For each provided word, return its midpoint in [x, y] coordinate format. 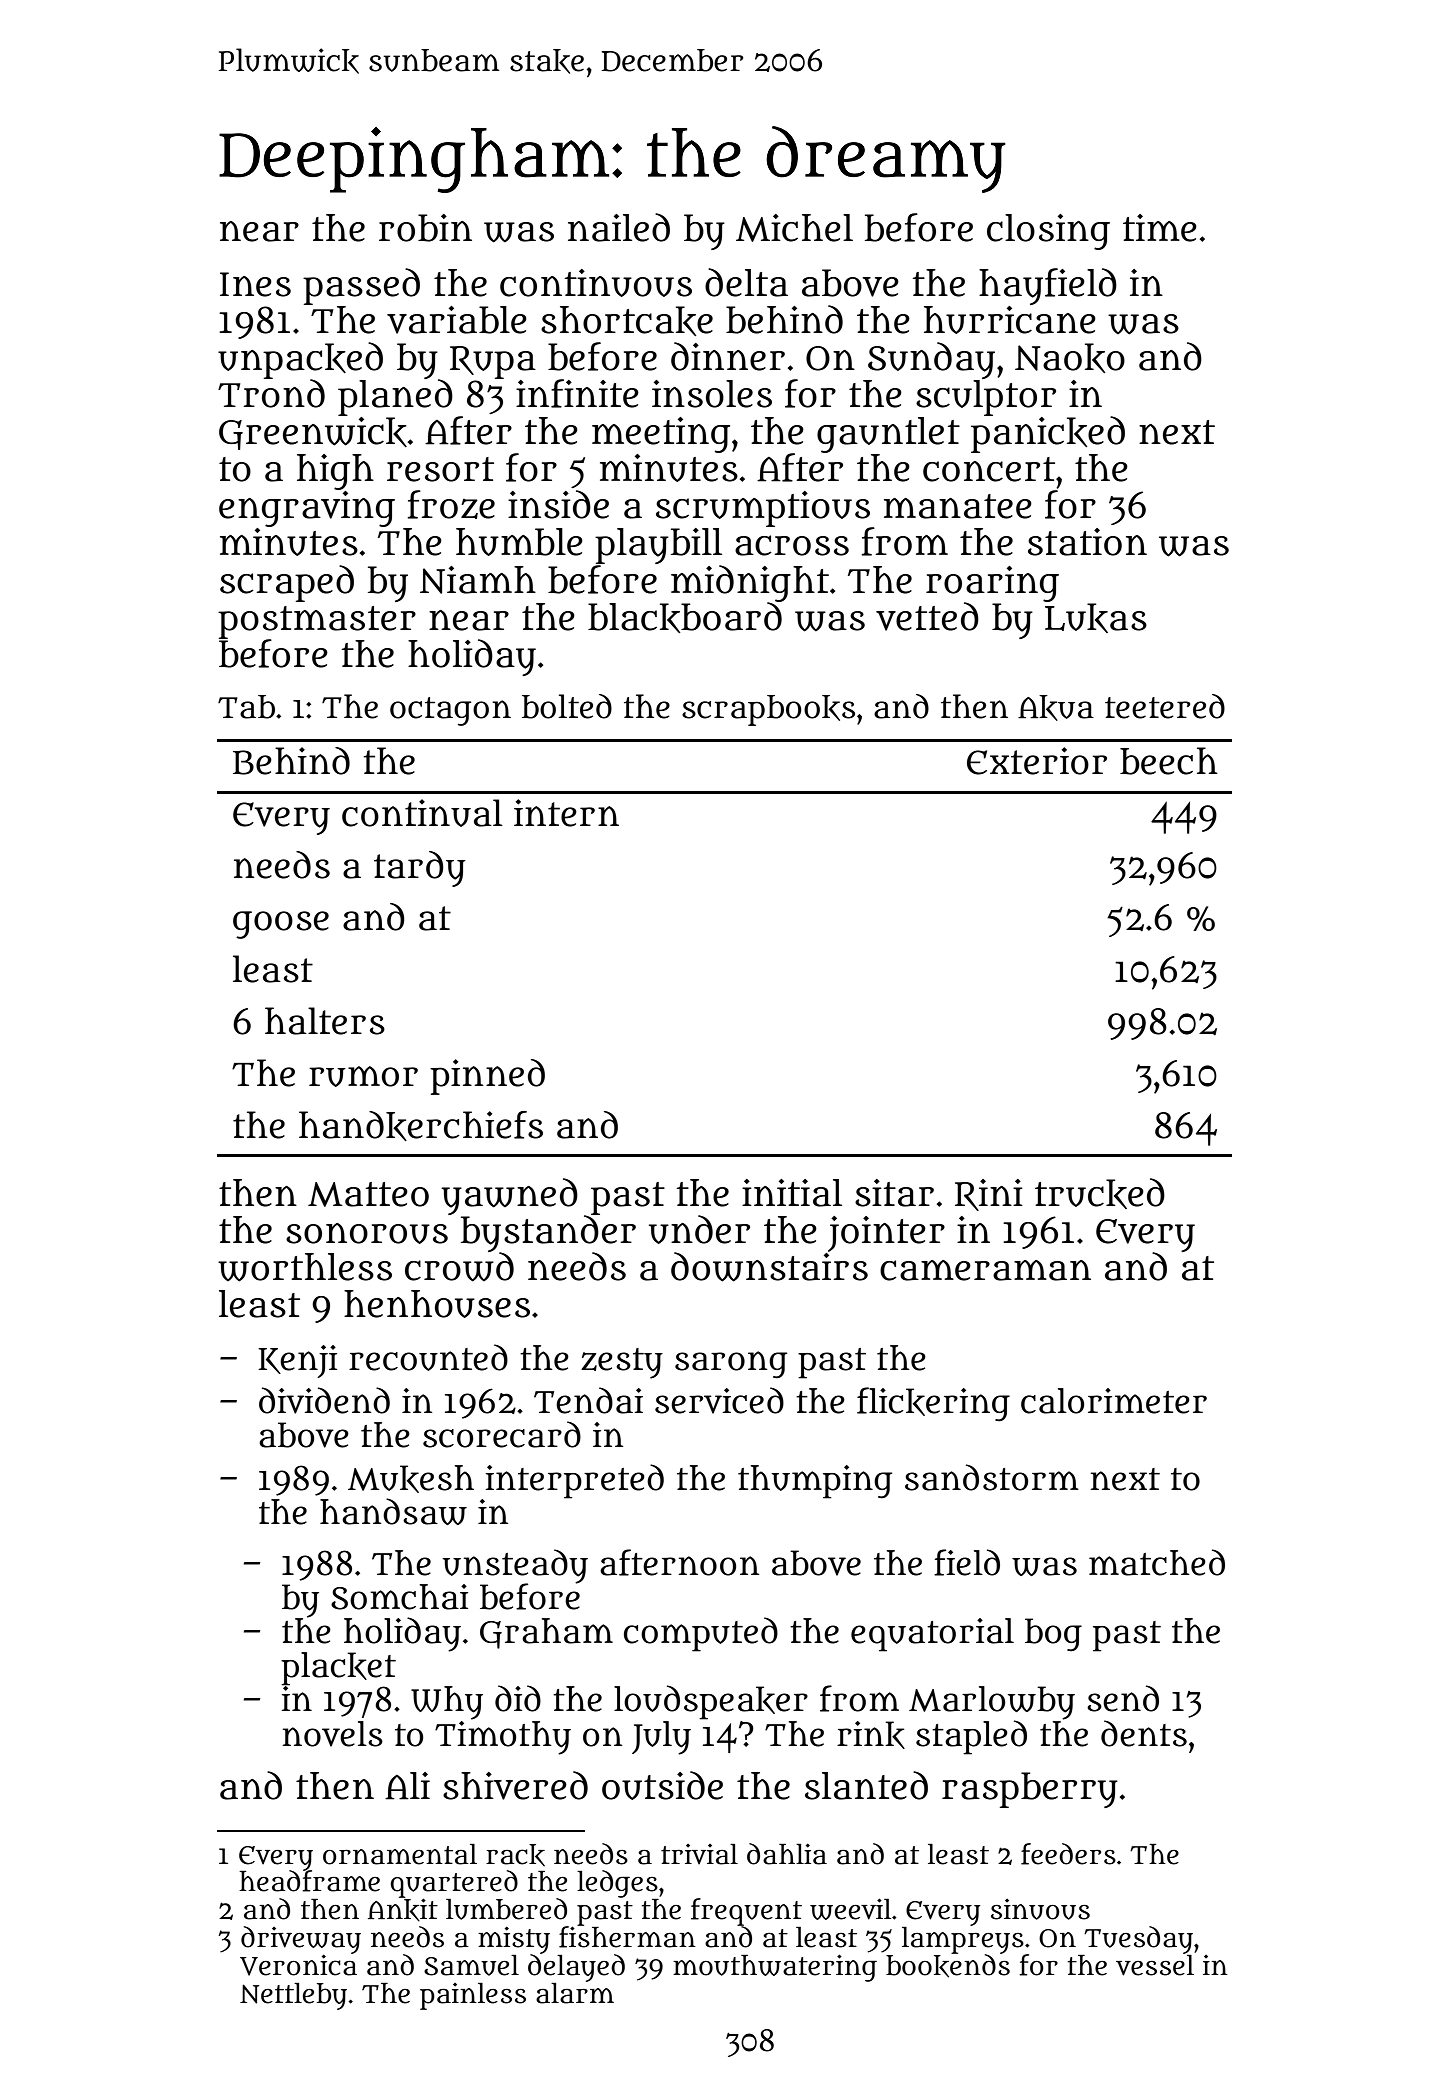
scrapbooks [768, 710]
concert [989, 469]
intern [566, 813]
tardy [420, 869]
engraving [307, 509]
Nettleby [293, 1996]
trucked [1100, 1193]
